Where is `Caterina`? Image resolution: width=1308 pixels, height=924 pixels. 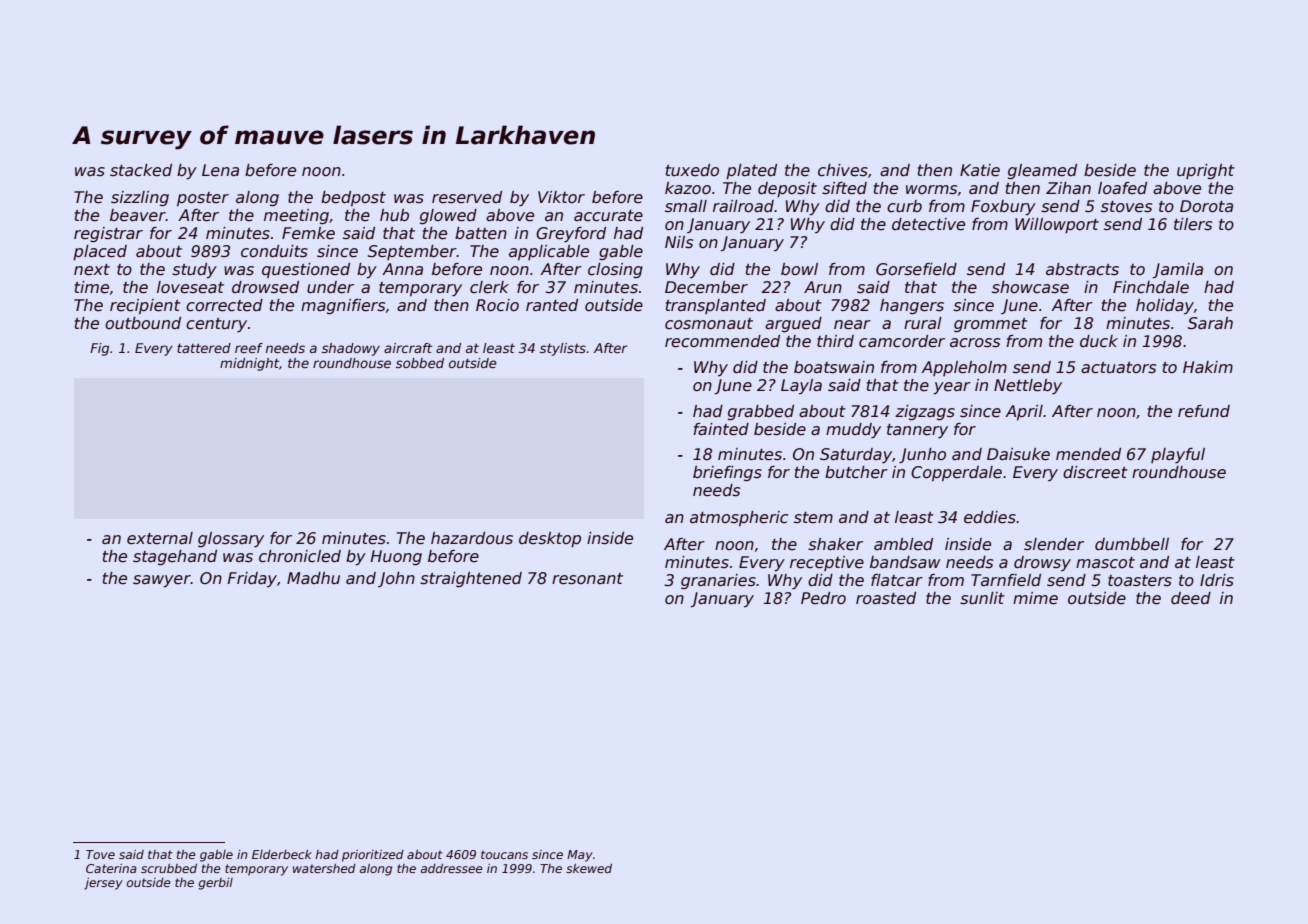 Caterina is located at coordinates (111, 868).
